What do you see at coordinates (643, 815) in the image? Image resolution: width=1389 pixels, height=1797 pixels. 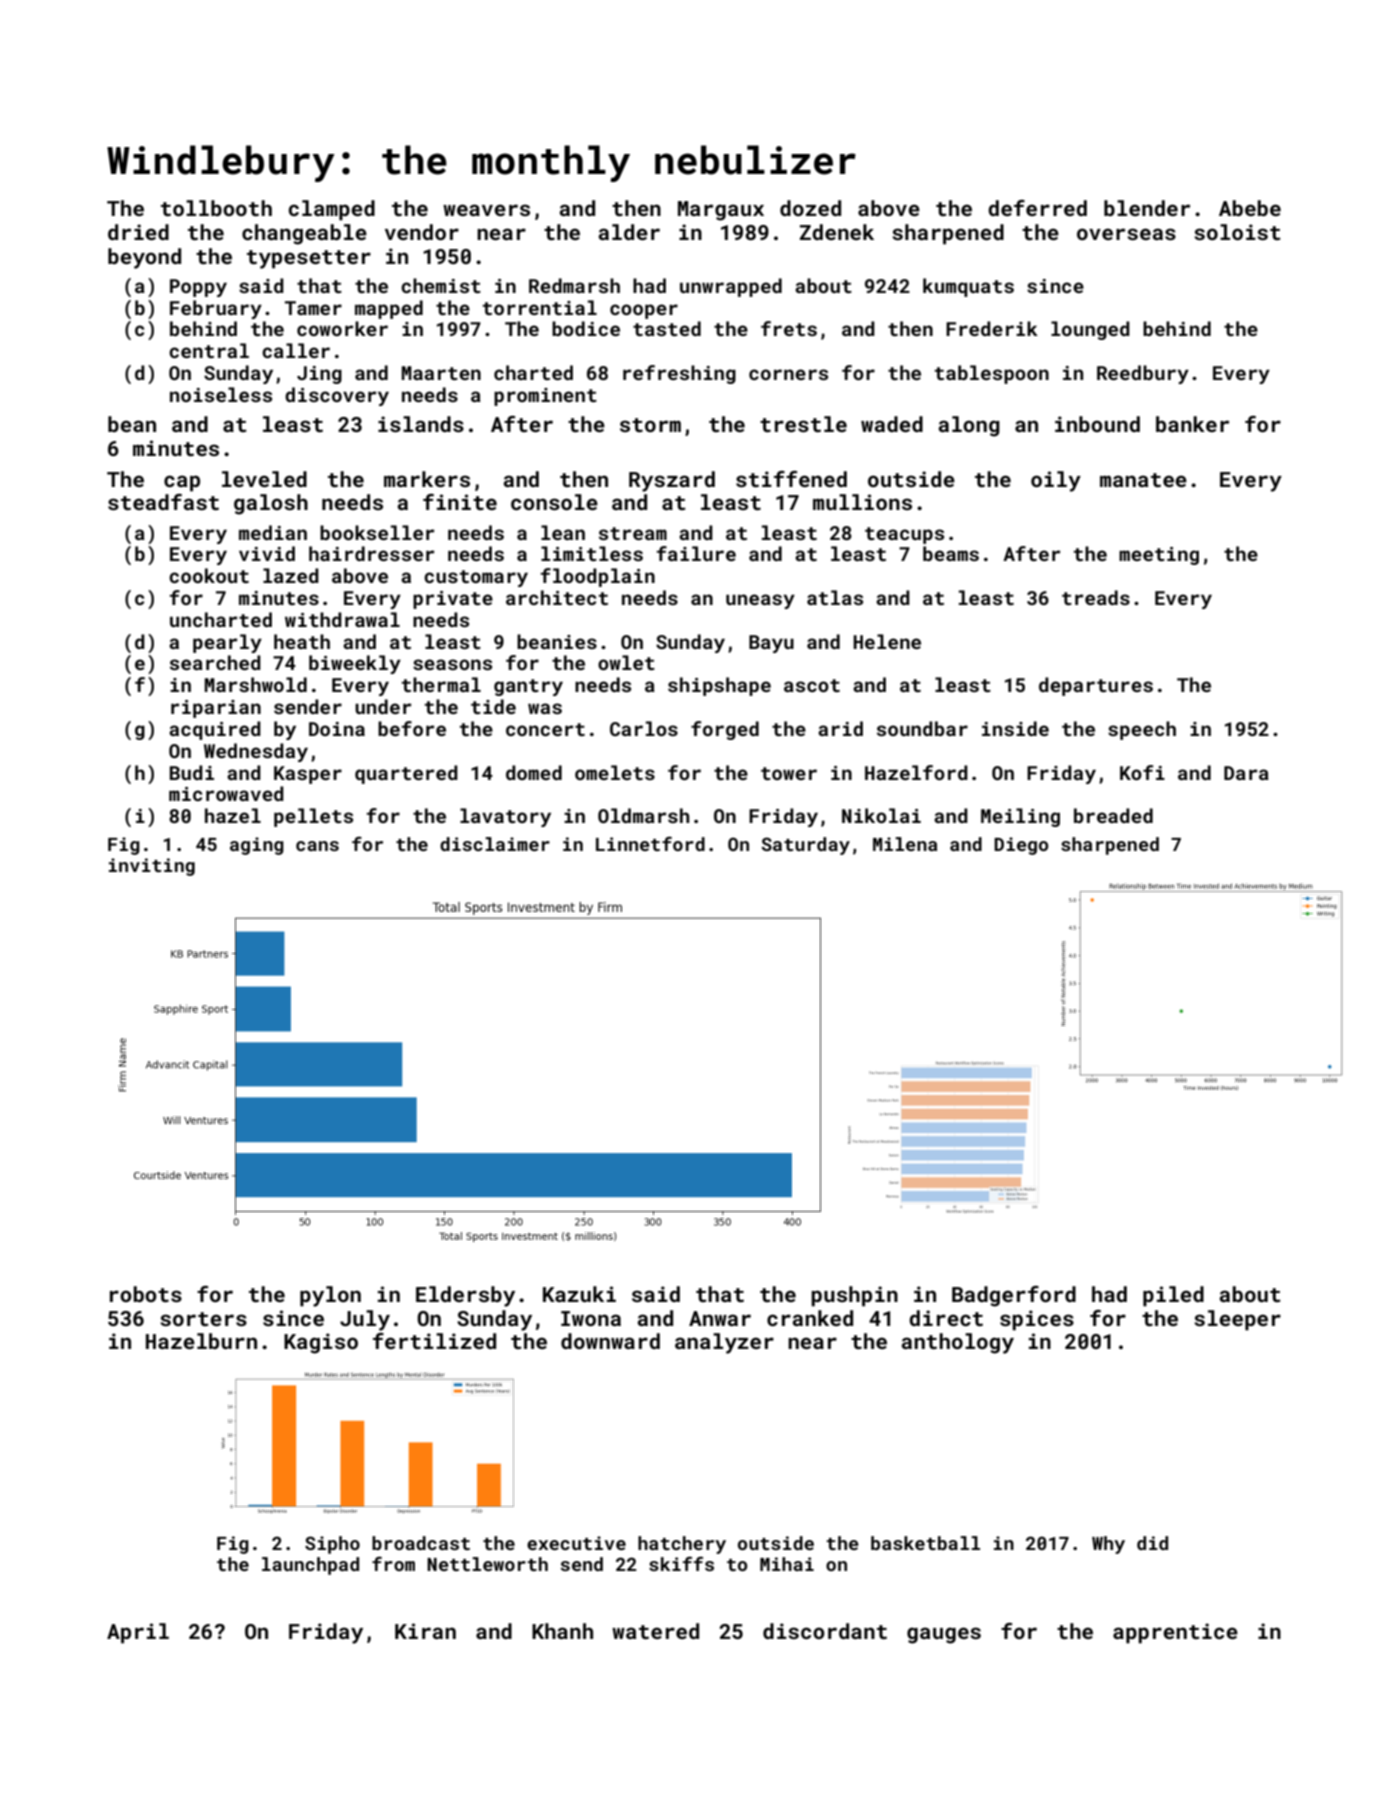 I see `Oldmarsh` at bounding box center [643, 815].
